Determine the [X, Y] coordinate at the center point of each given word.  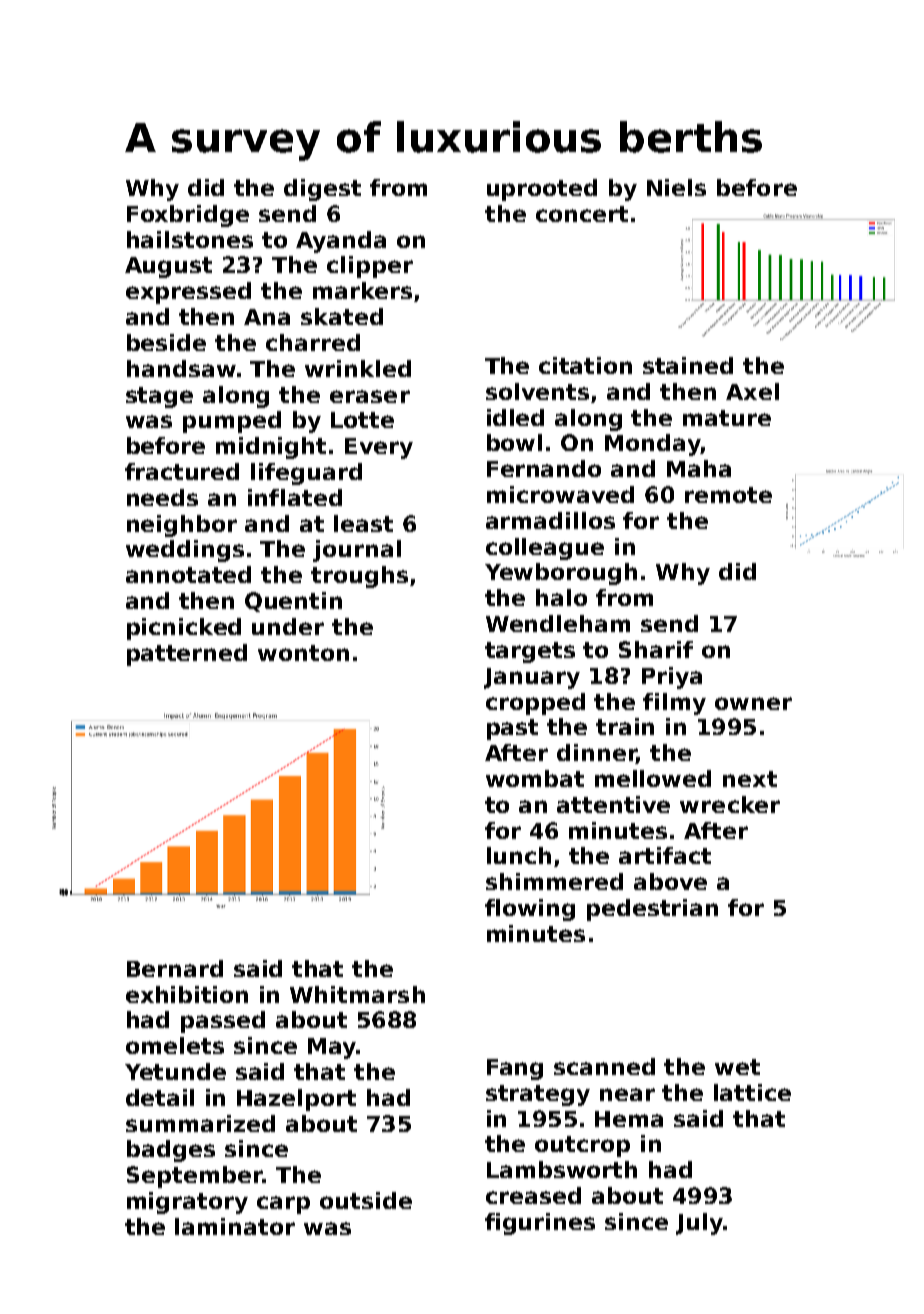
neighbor [182, 526]
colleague [545, 549]
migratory [187, 1203]
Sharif [656, 649]
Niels [676, 187]
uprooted [542, 190]
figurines [540, 1224]
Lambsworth [562, 1169]
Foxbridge [188, 216]
